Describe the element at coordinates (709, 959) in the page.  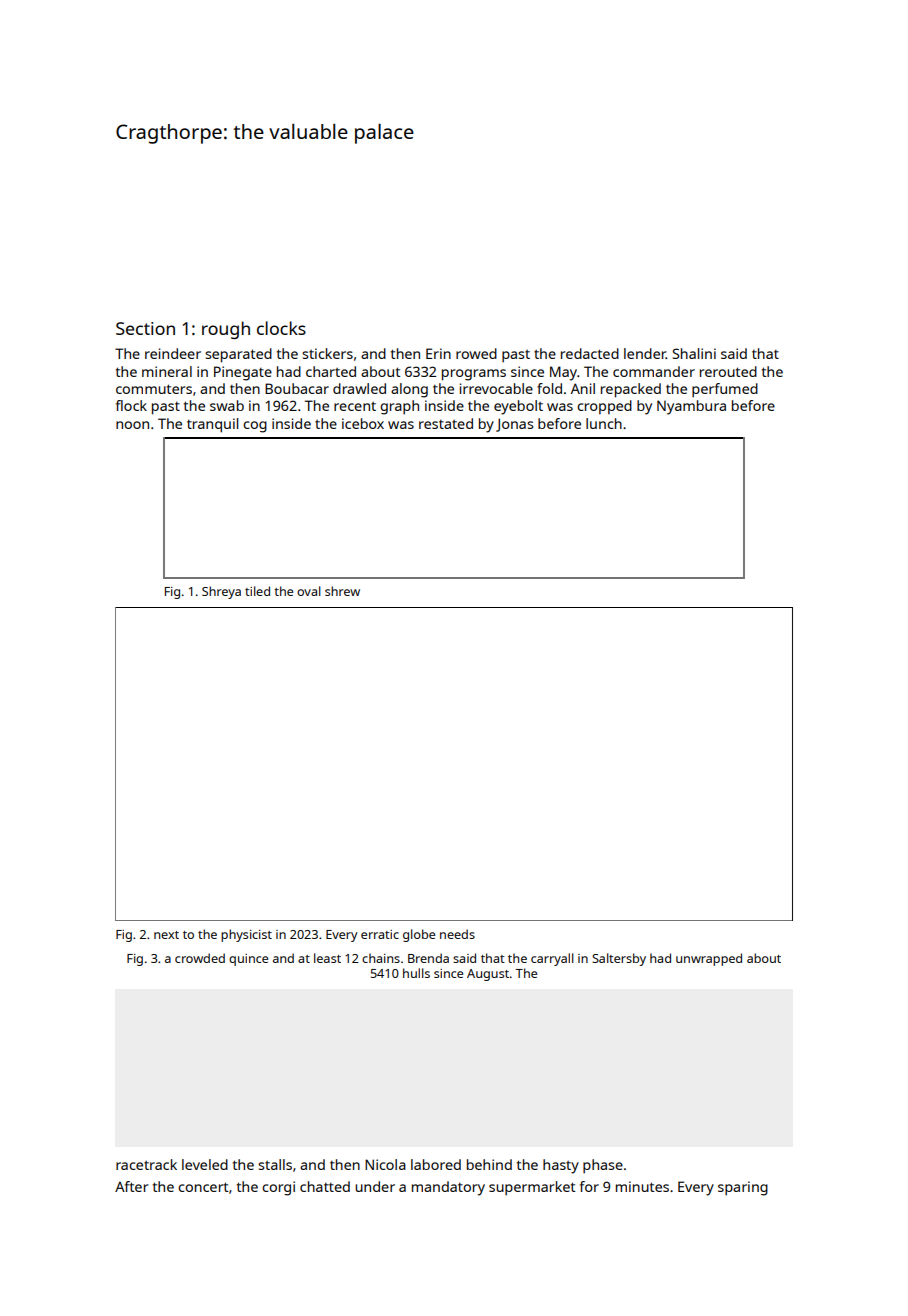
I see `unwrapped` at that location.
